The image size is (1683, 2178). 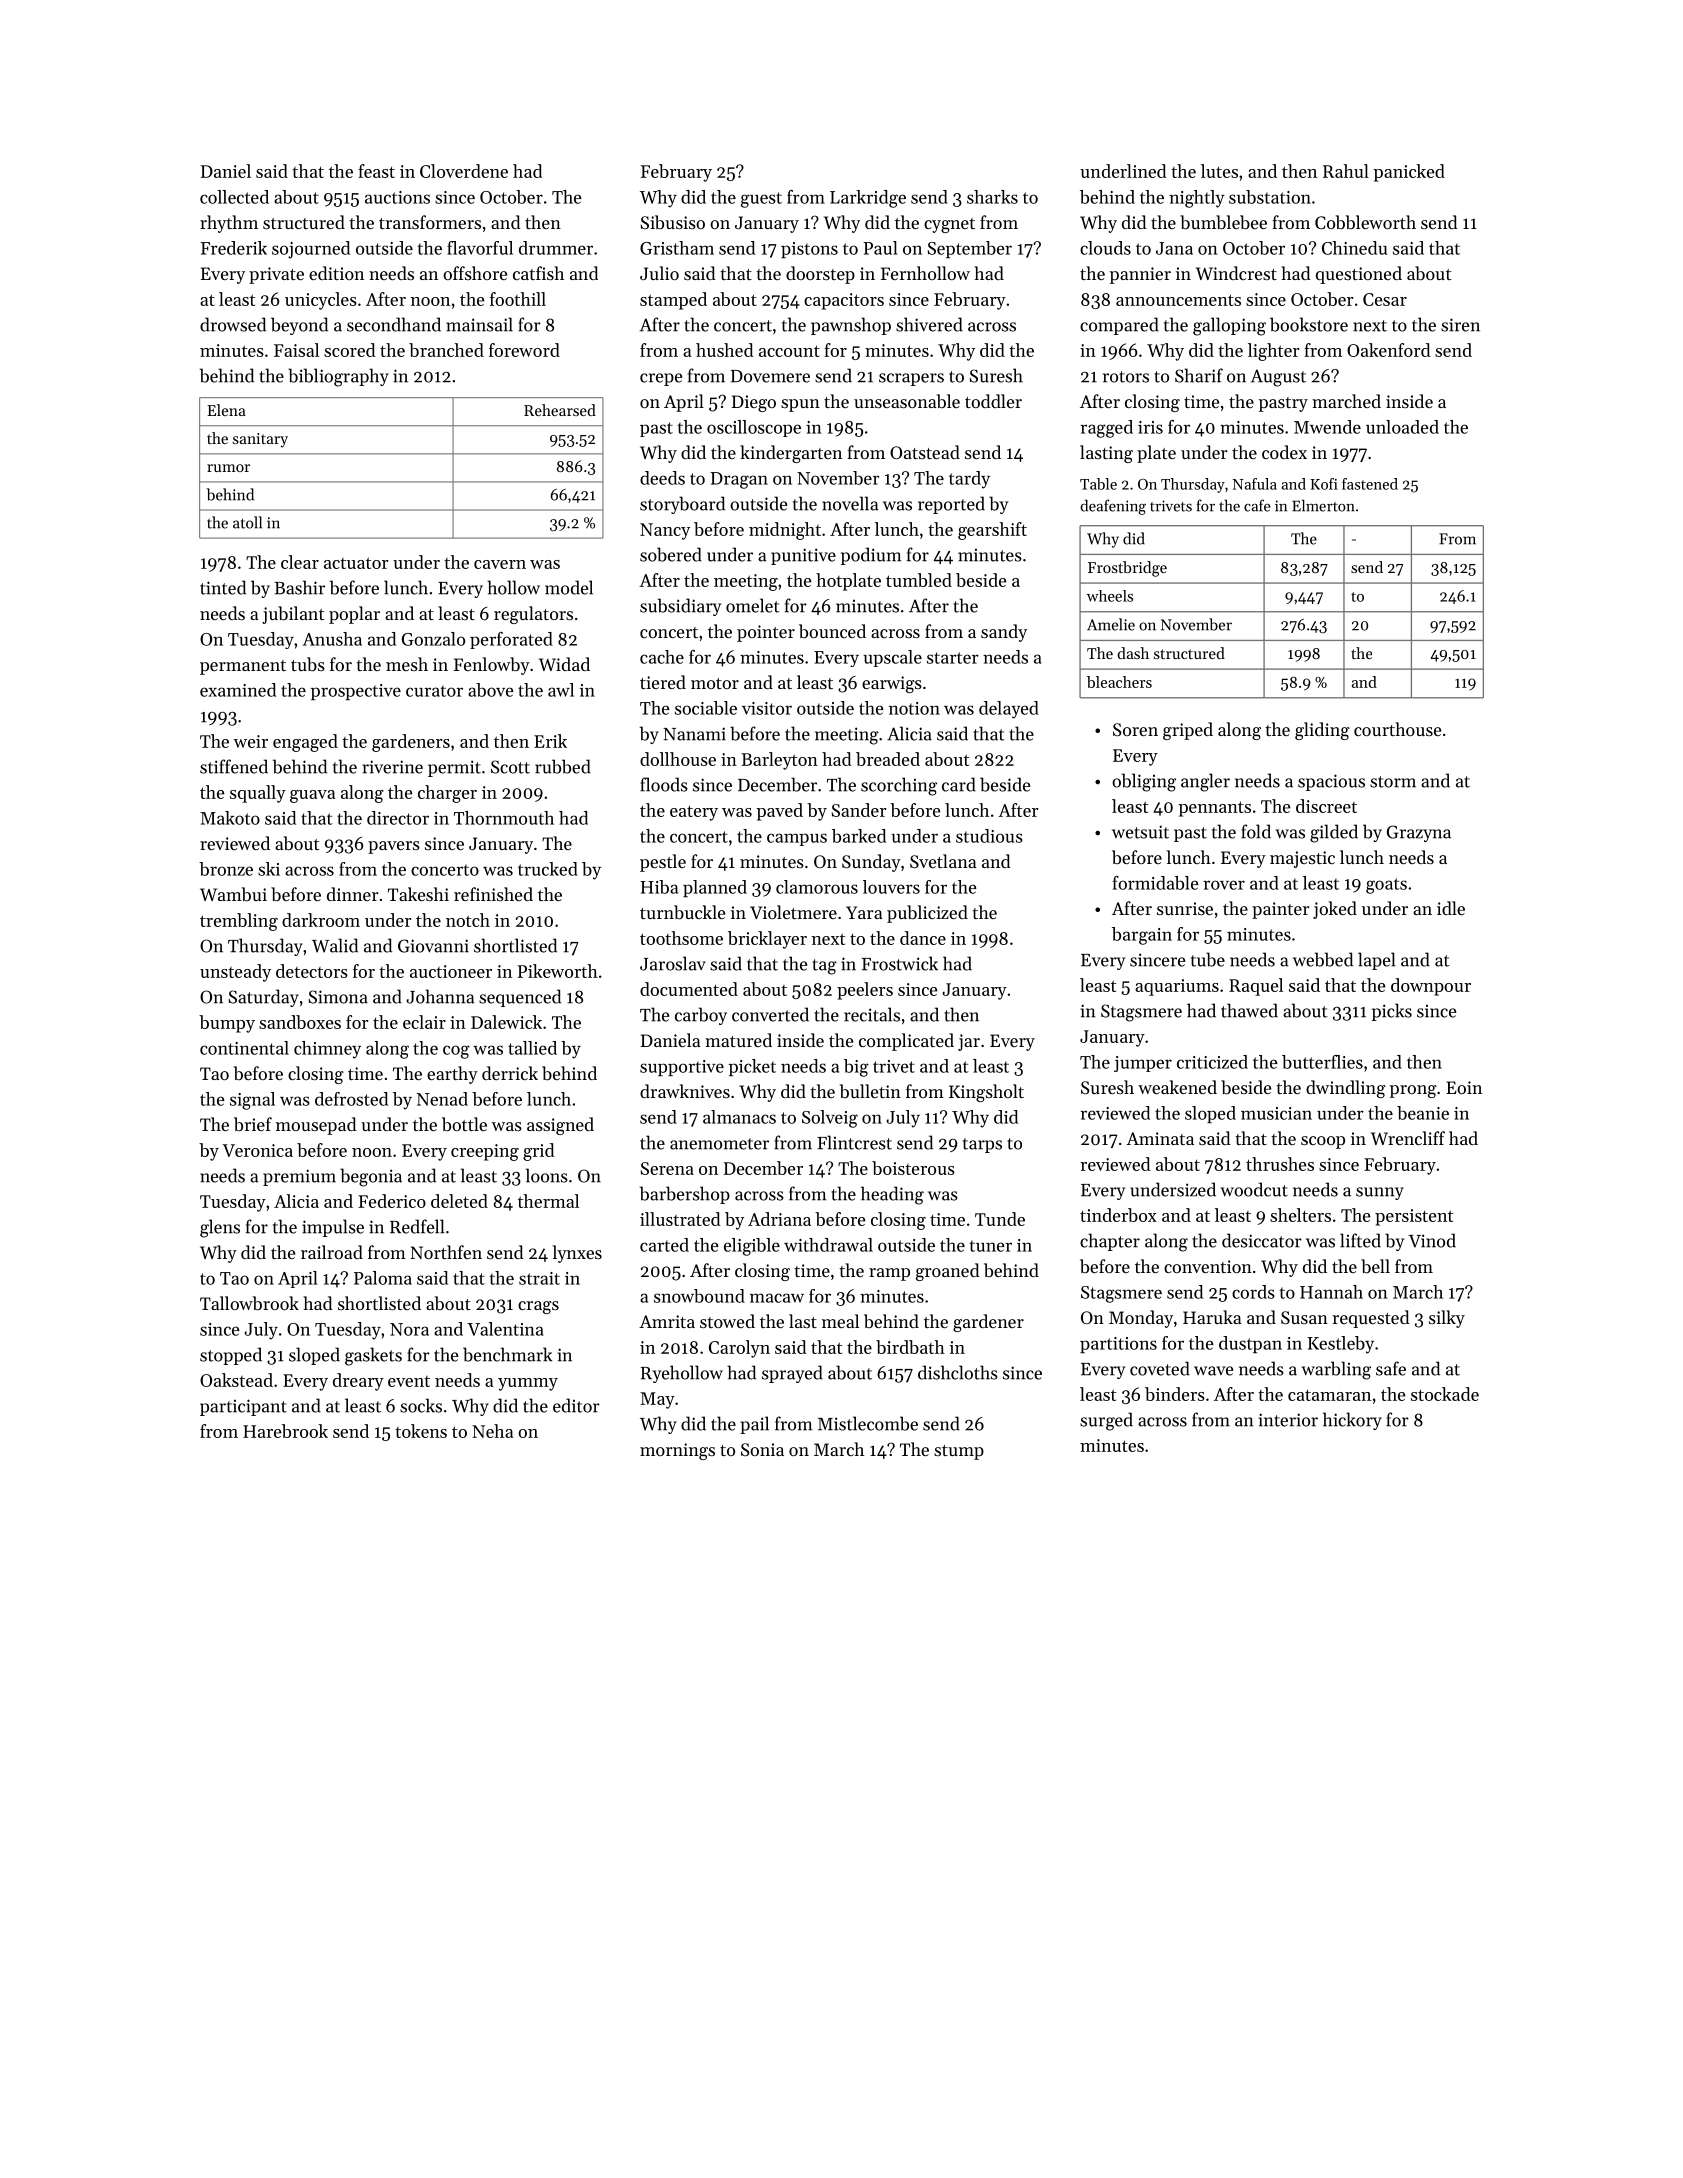 I want to click on Svetlana, so click(x=943, y=861).
